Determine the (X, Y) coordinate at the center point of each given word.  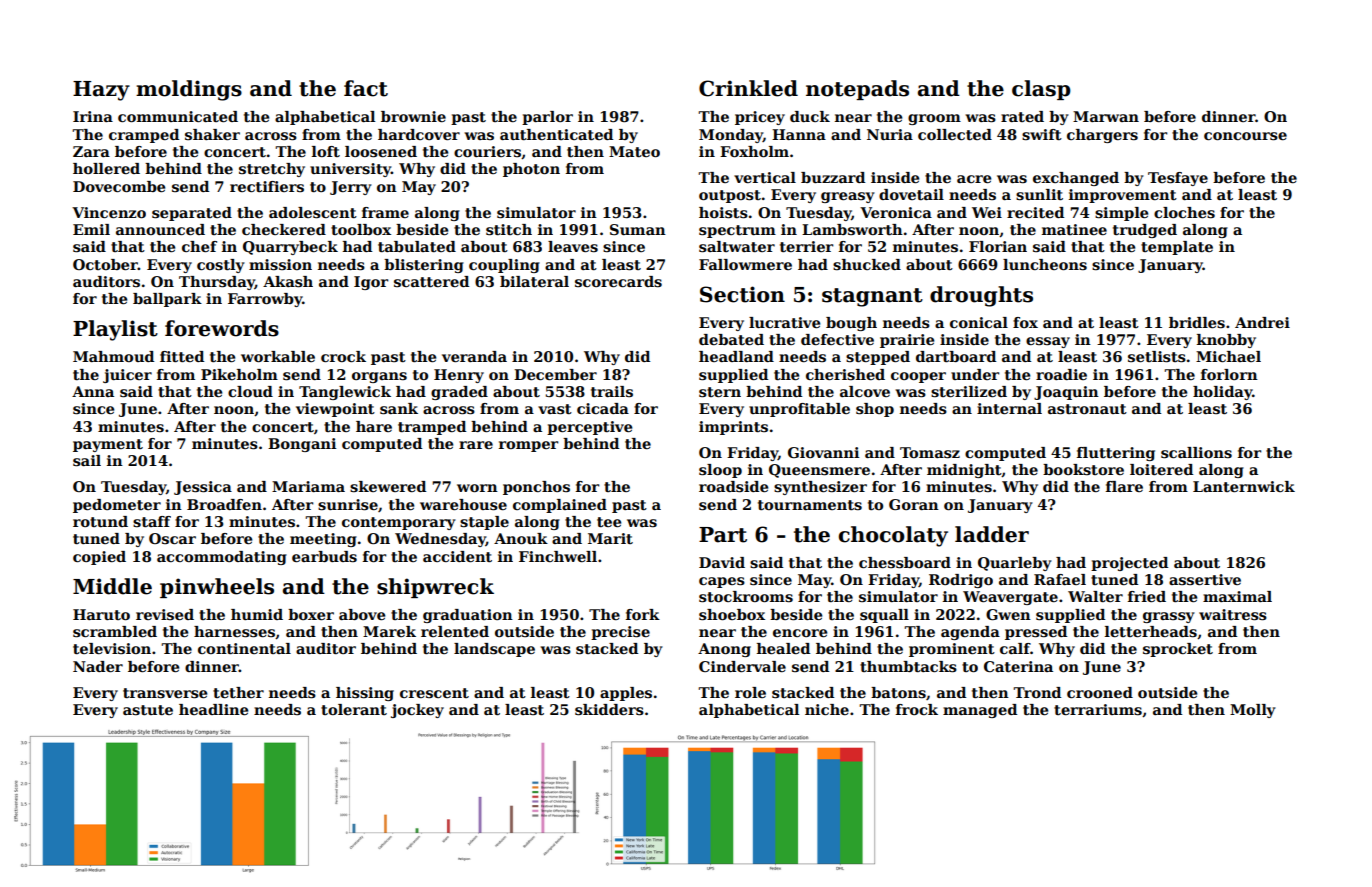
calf (1015, 648)
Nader (98, 666)
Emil (91, 229)
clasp (1041, 90)
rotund (100, 521)
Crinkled (748, 88)
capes (722, 582)
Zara (91, 151)
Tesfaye (1178, 179)
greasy (848, 197)
